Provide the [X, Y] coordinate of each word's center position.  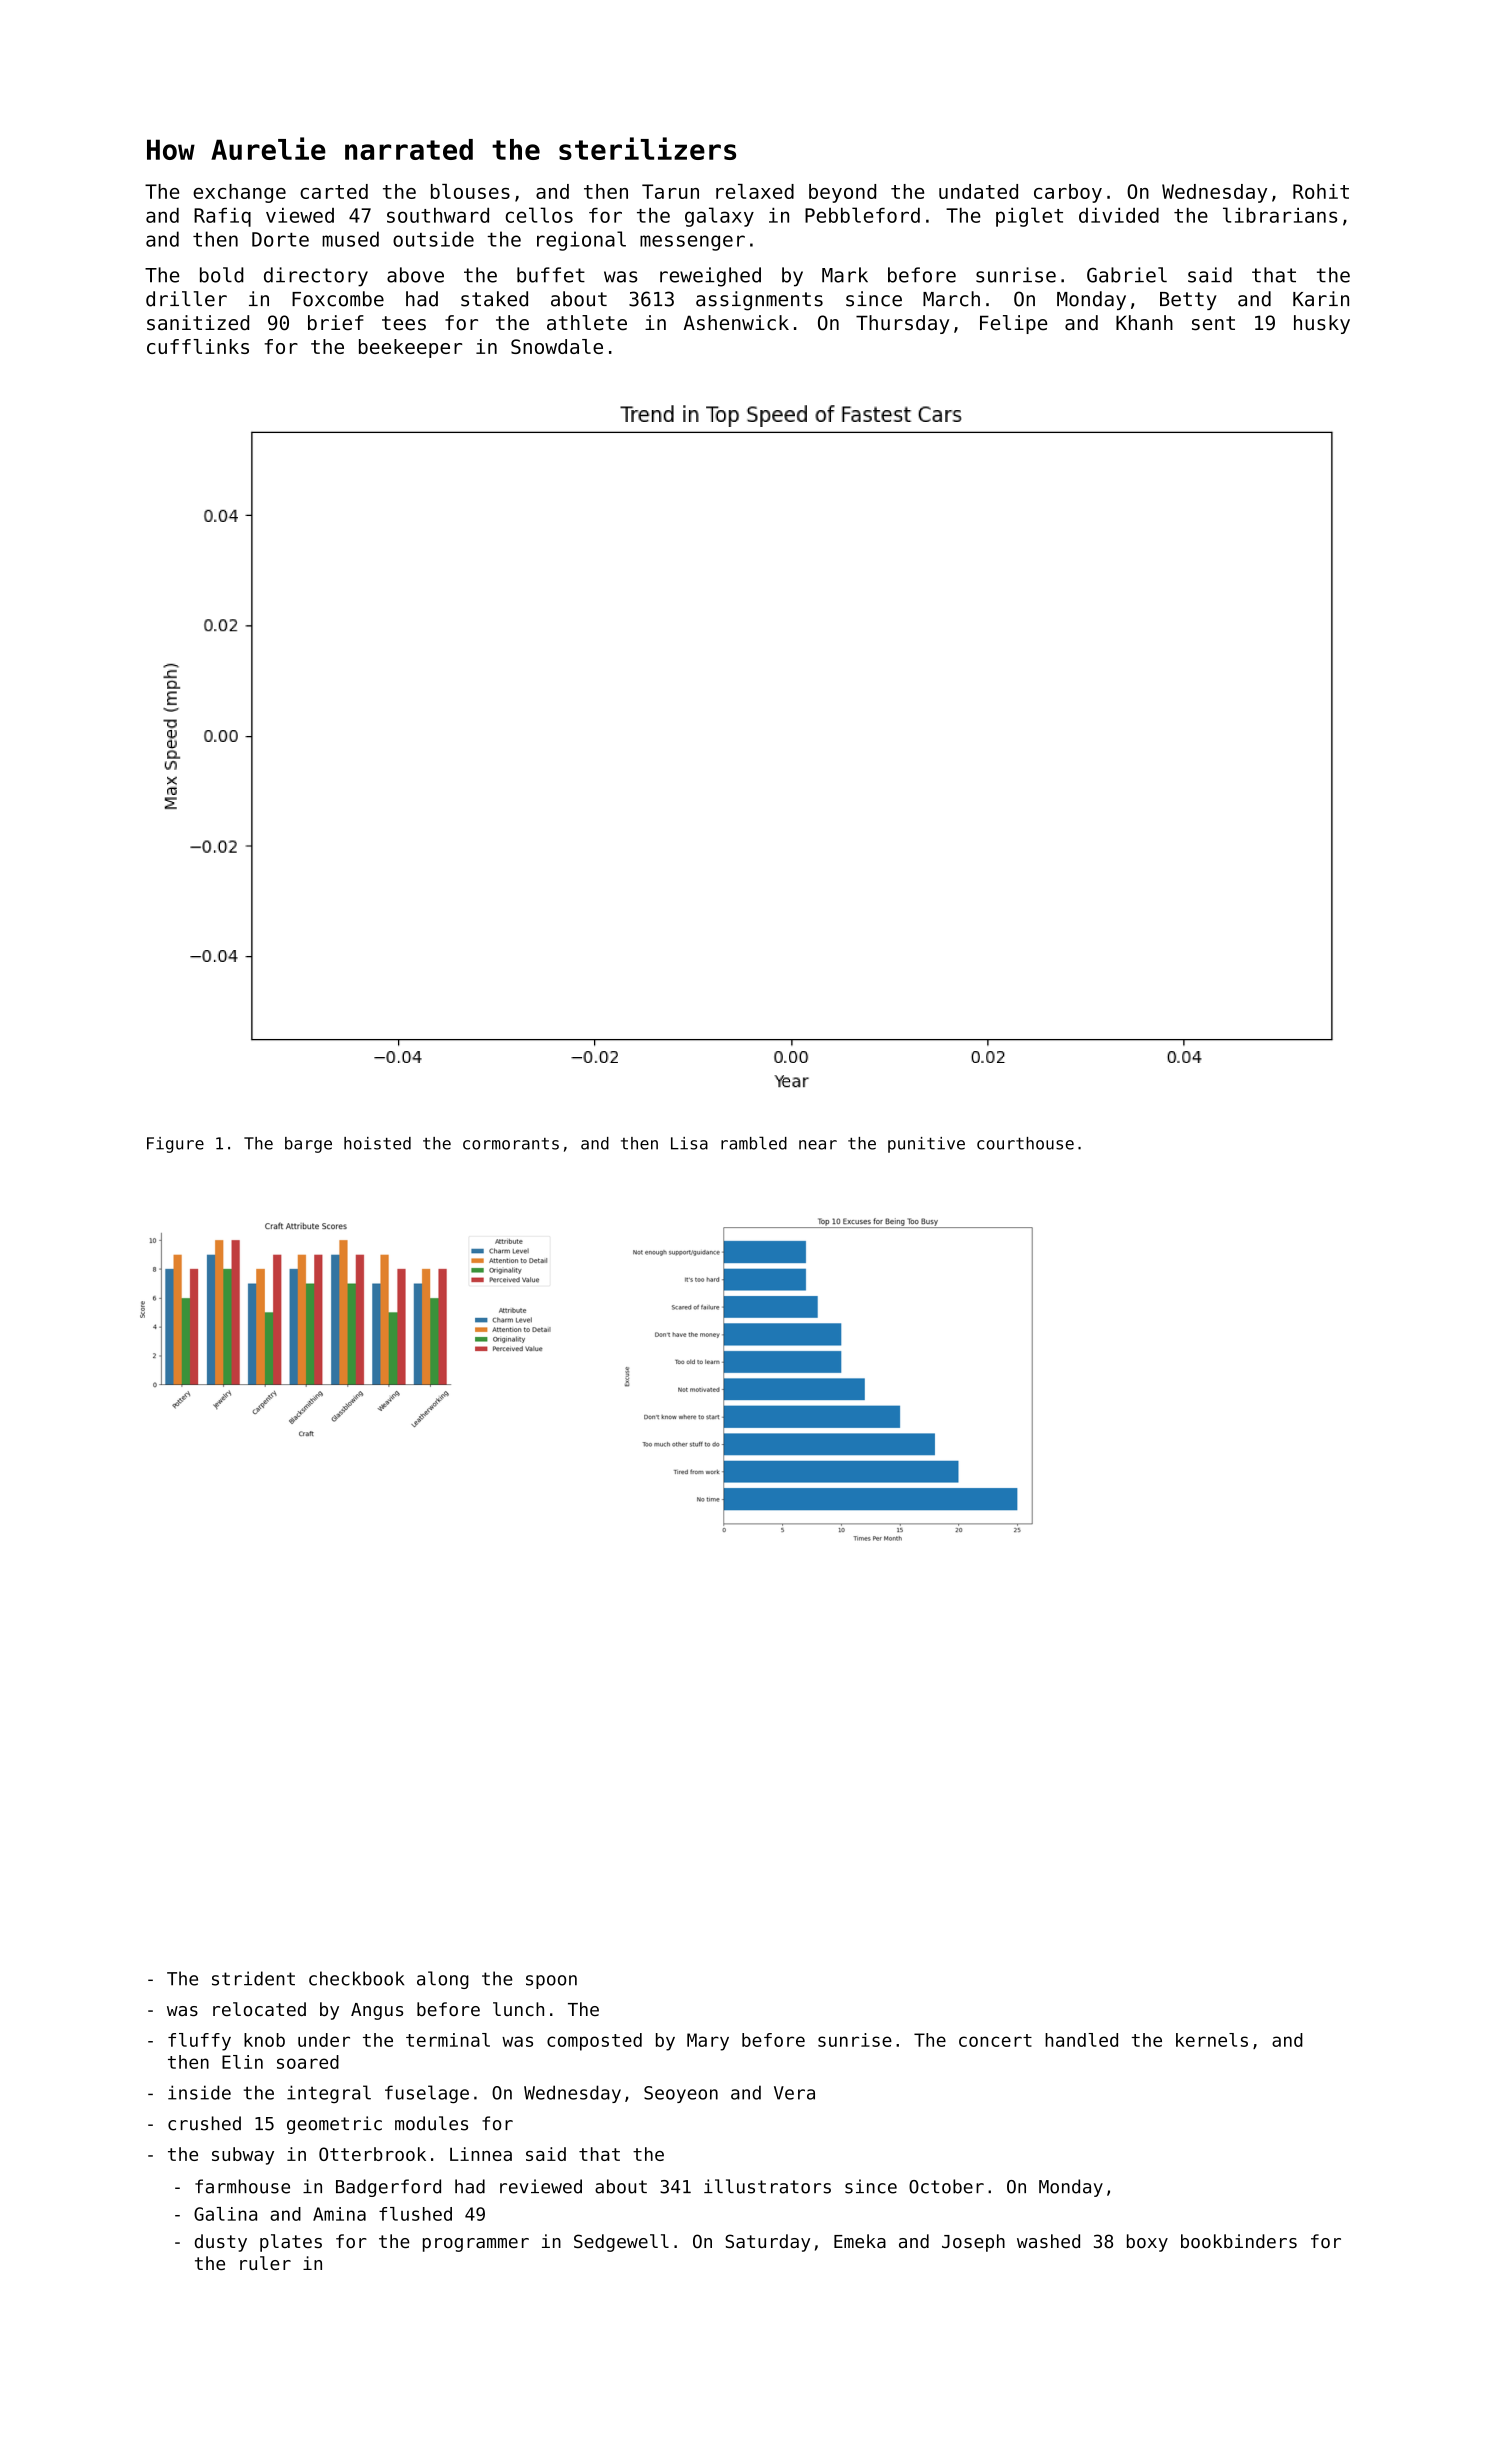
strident [253, 1978]
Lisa [689, 1143]
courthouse [1025, 1143]
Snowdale [557, 346]
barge [308, 1145]
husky [1322, 324]
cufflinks [198, 346]
